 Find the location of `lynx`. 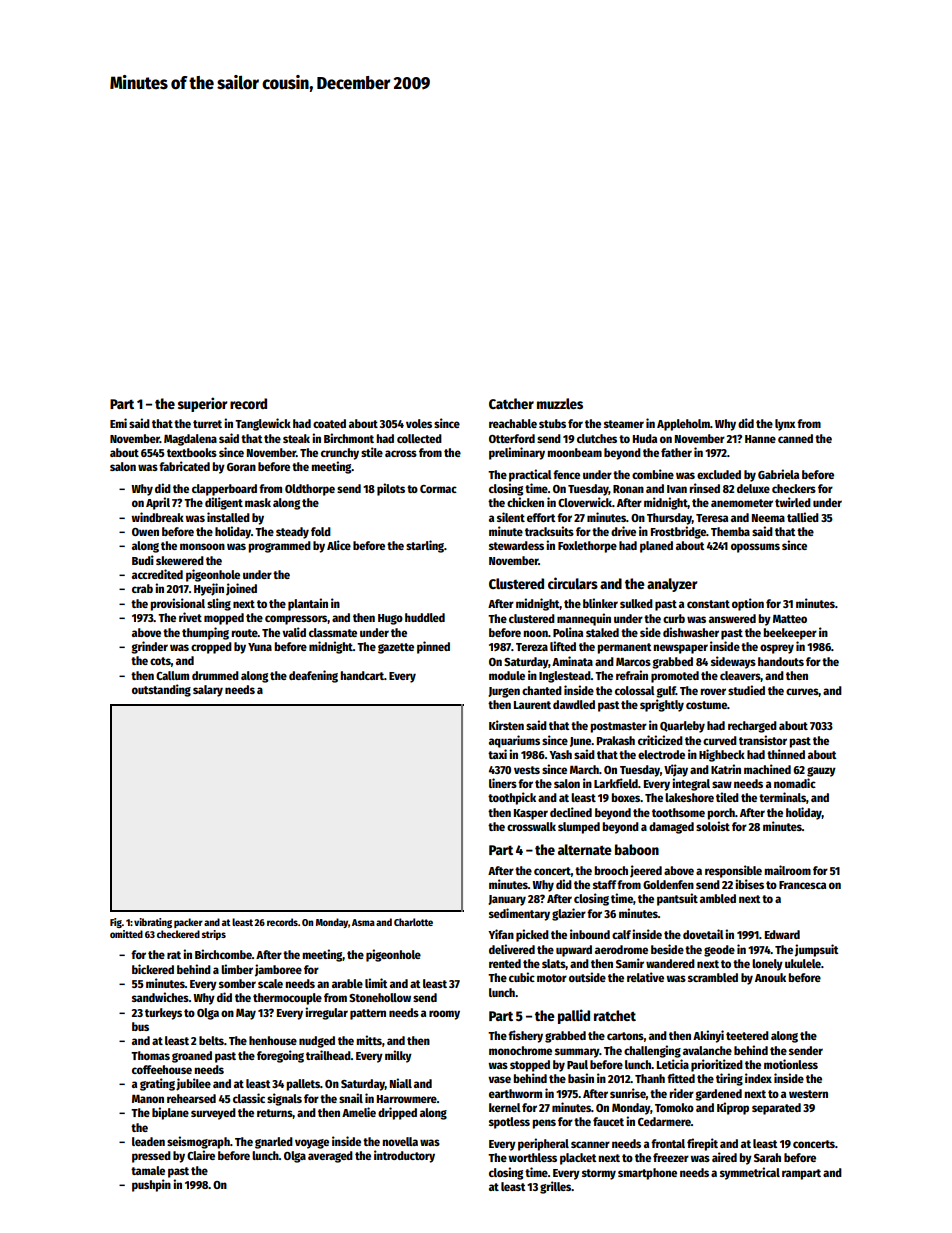

lynx is located at coordinates (785, 425).
